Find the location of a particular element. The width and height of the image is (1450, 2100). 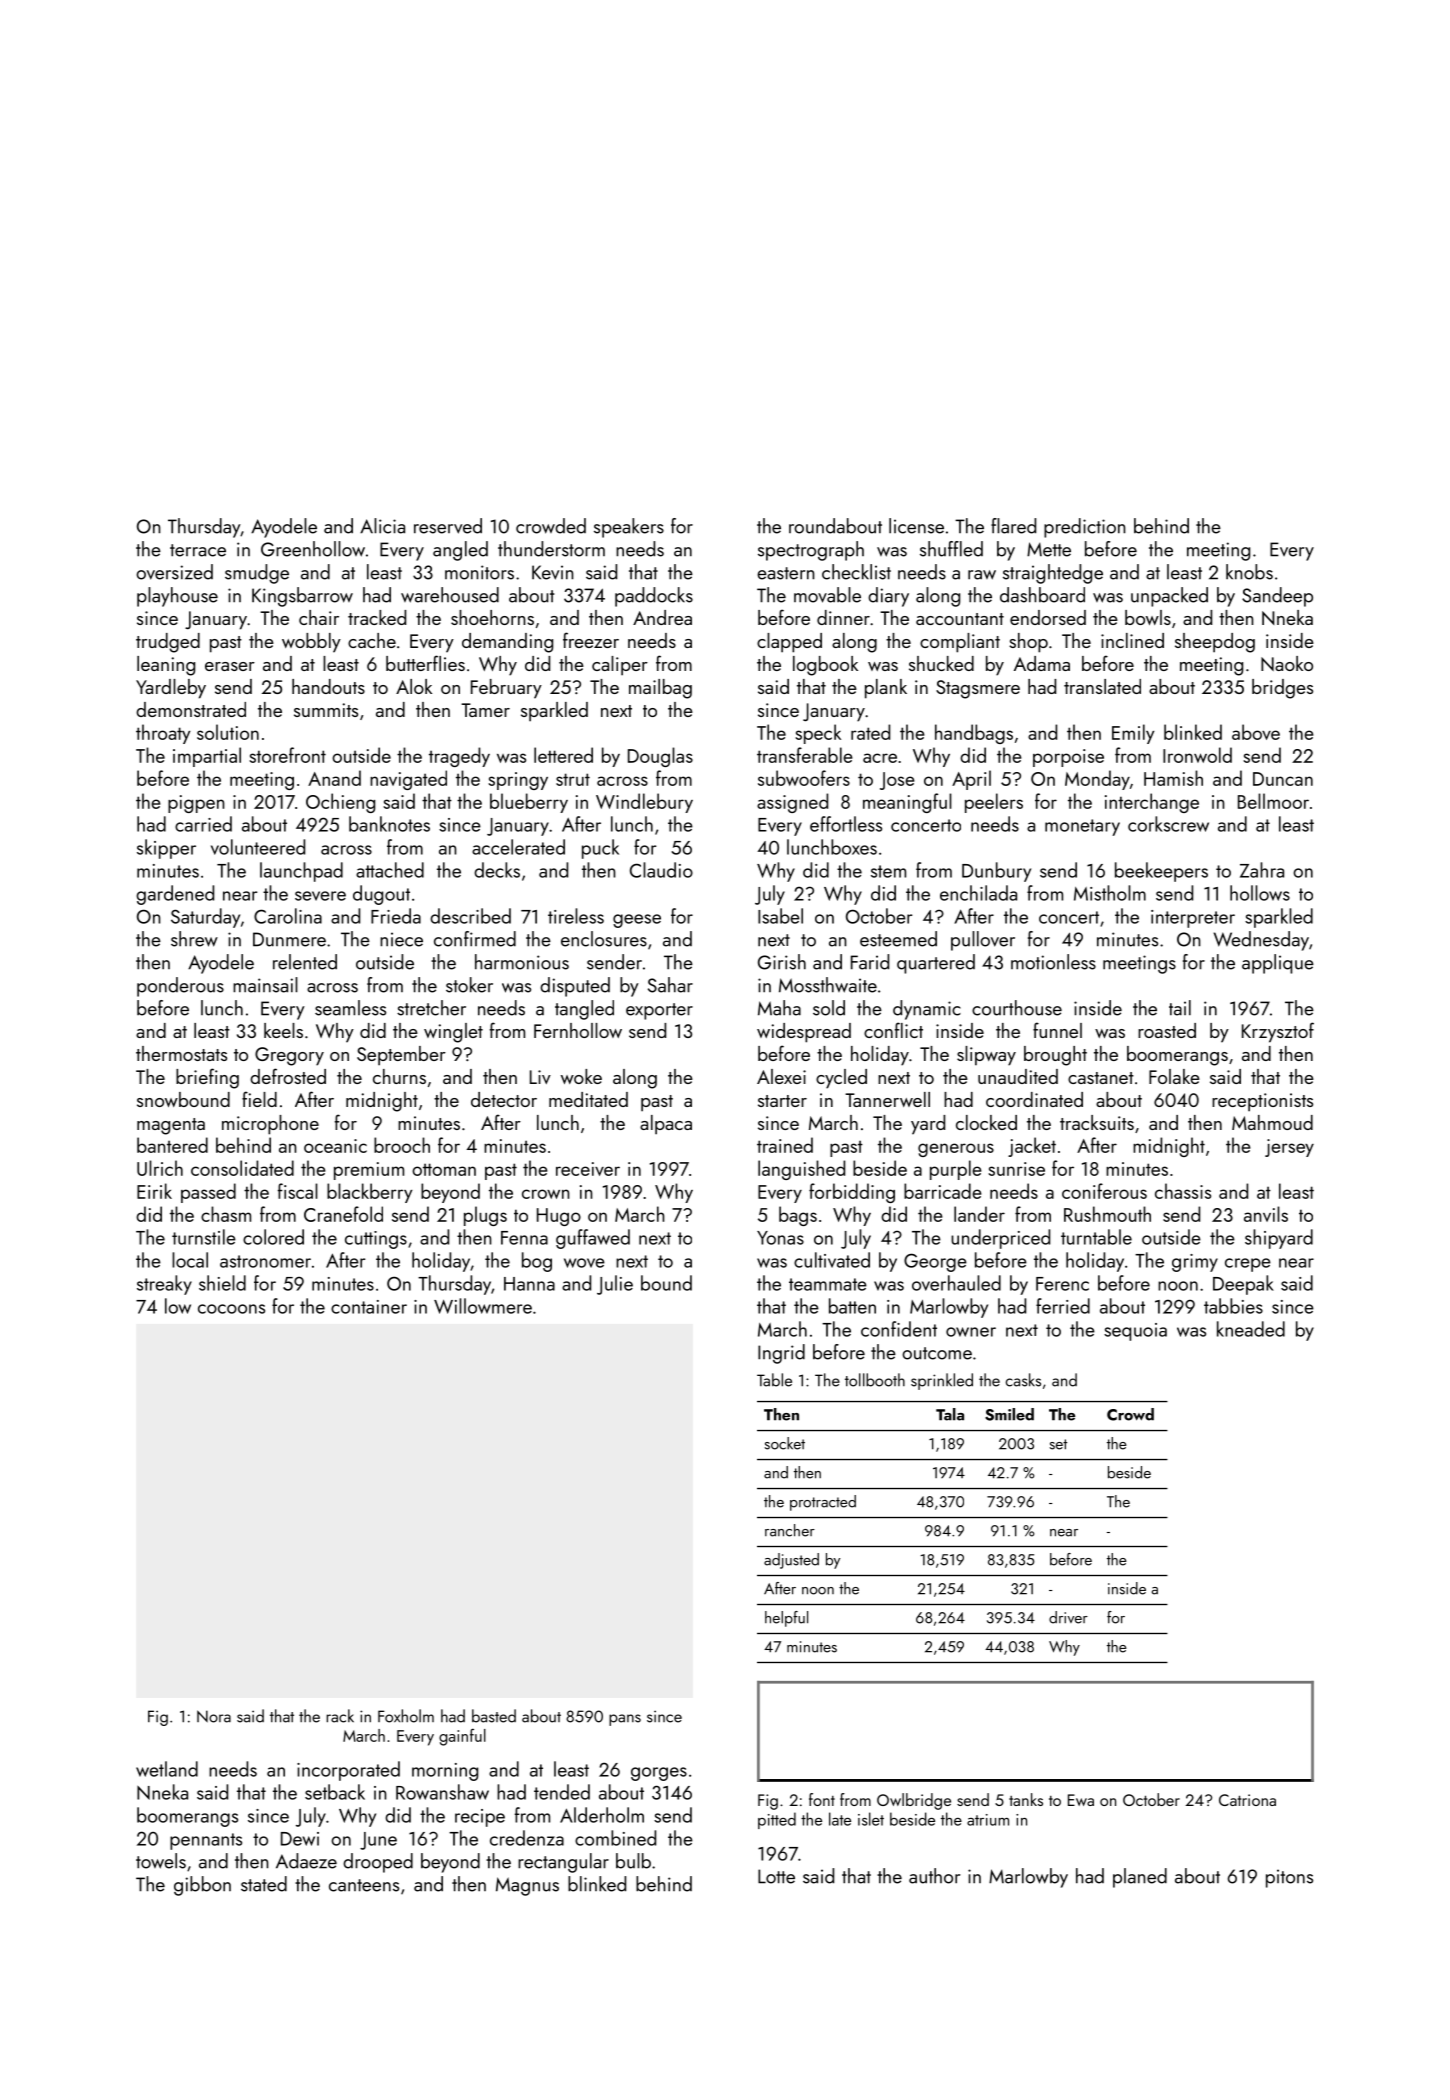

speakers is located at coordinates (629, 528).
